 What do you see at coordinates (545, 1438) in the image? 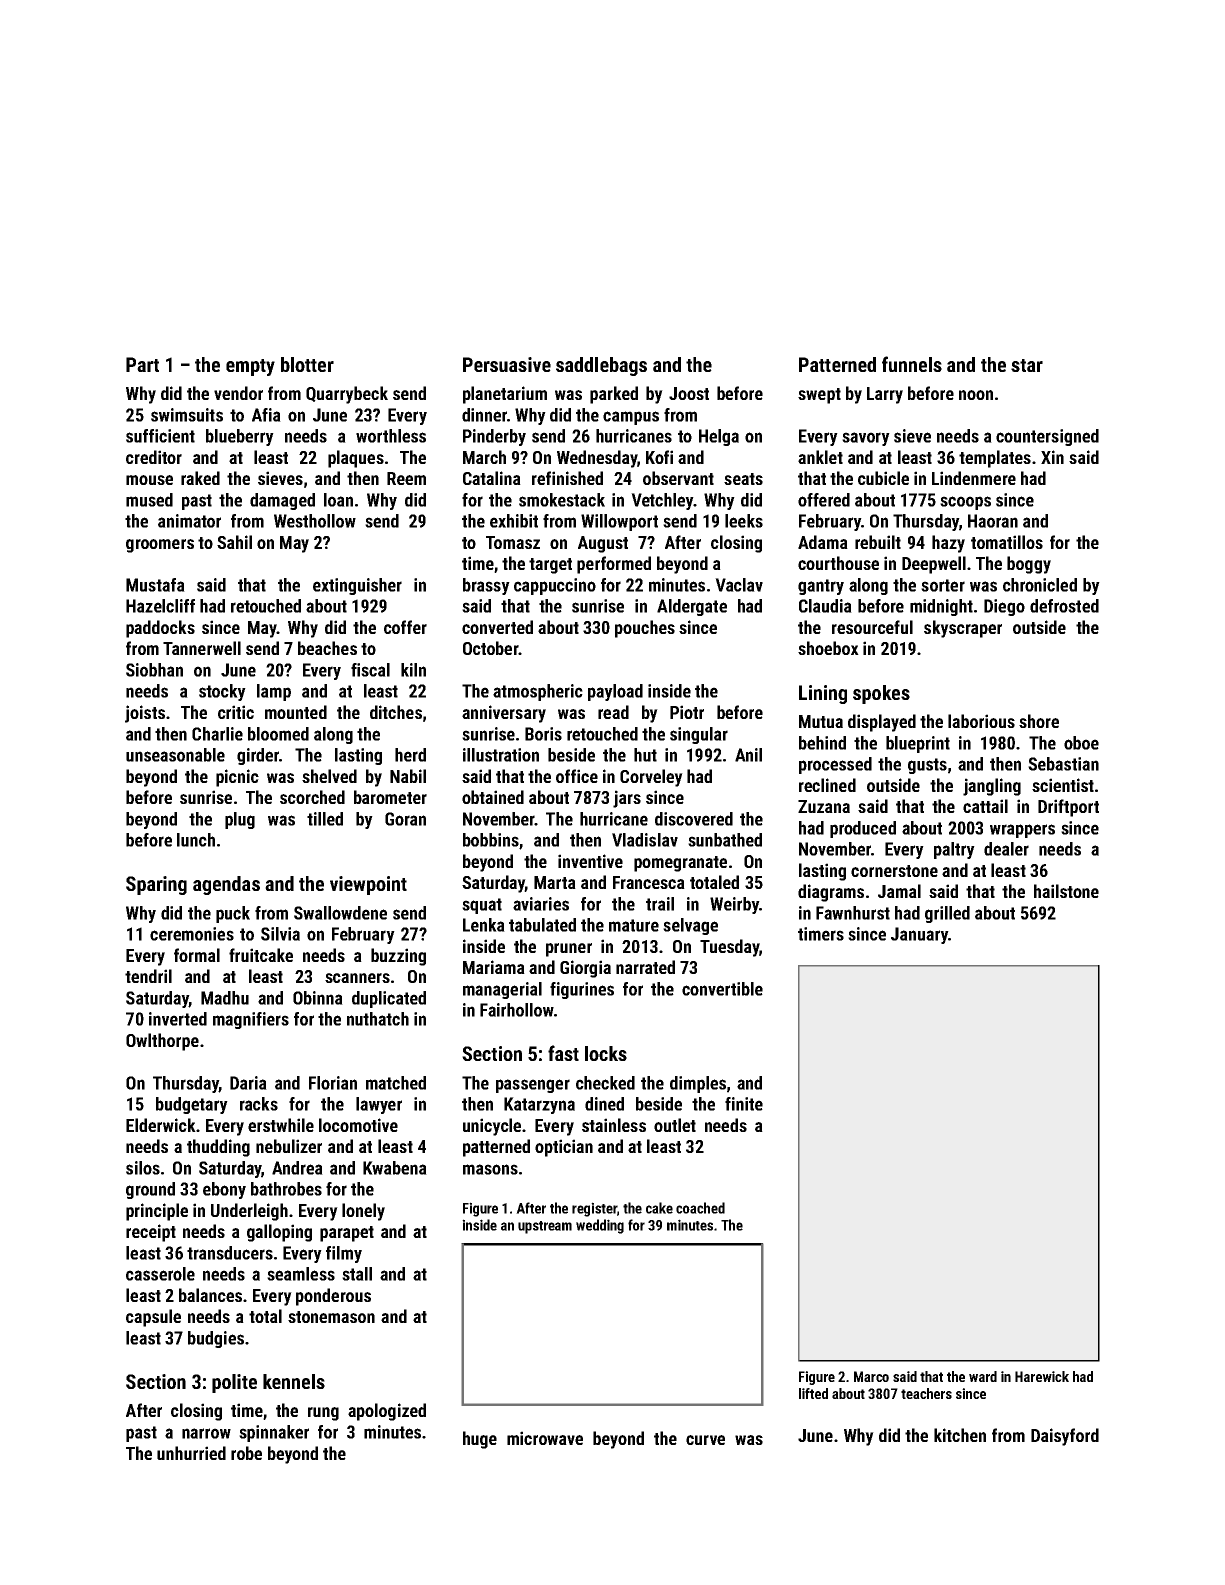
I see `microwave` at bounding box center [545, 1438].
